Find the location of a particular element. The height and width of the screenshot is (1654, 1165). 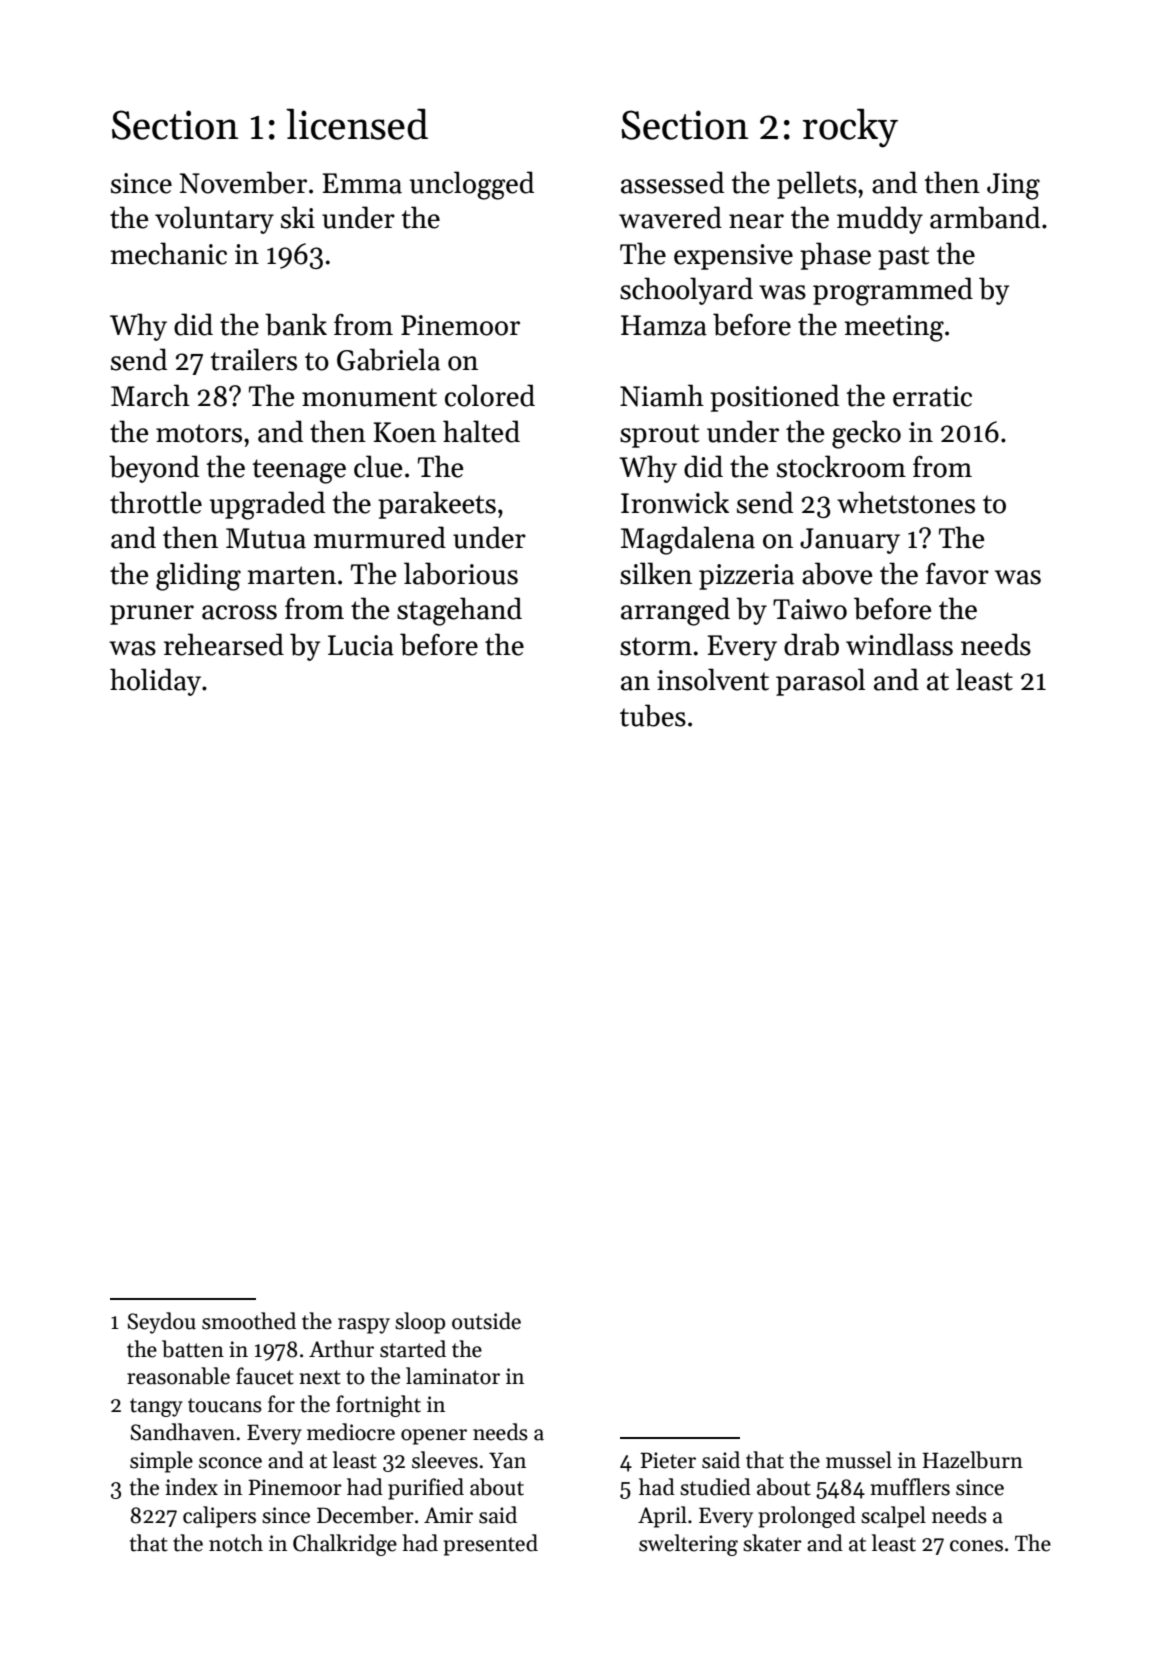

silken is located at coordinates (656, 573).
